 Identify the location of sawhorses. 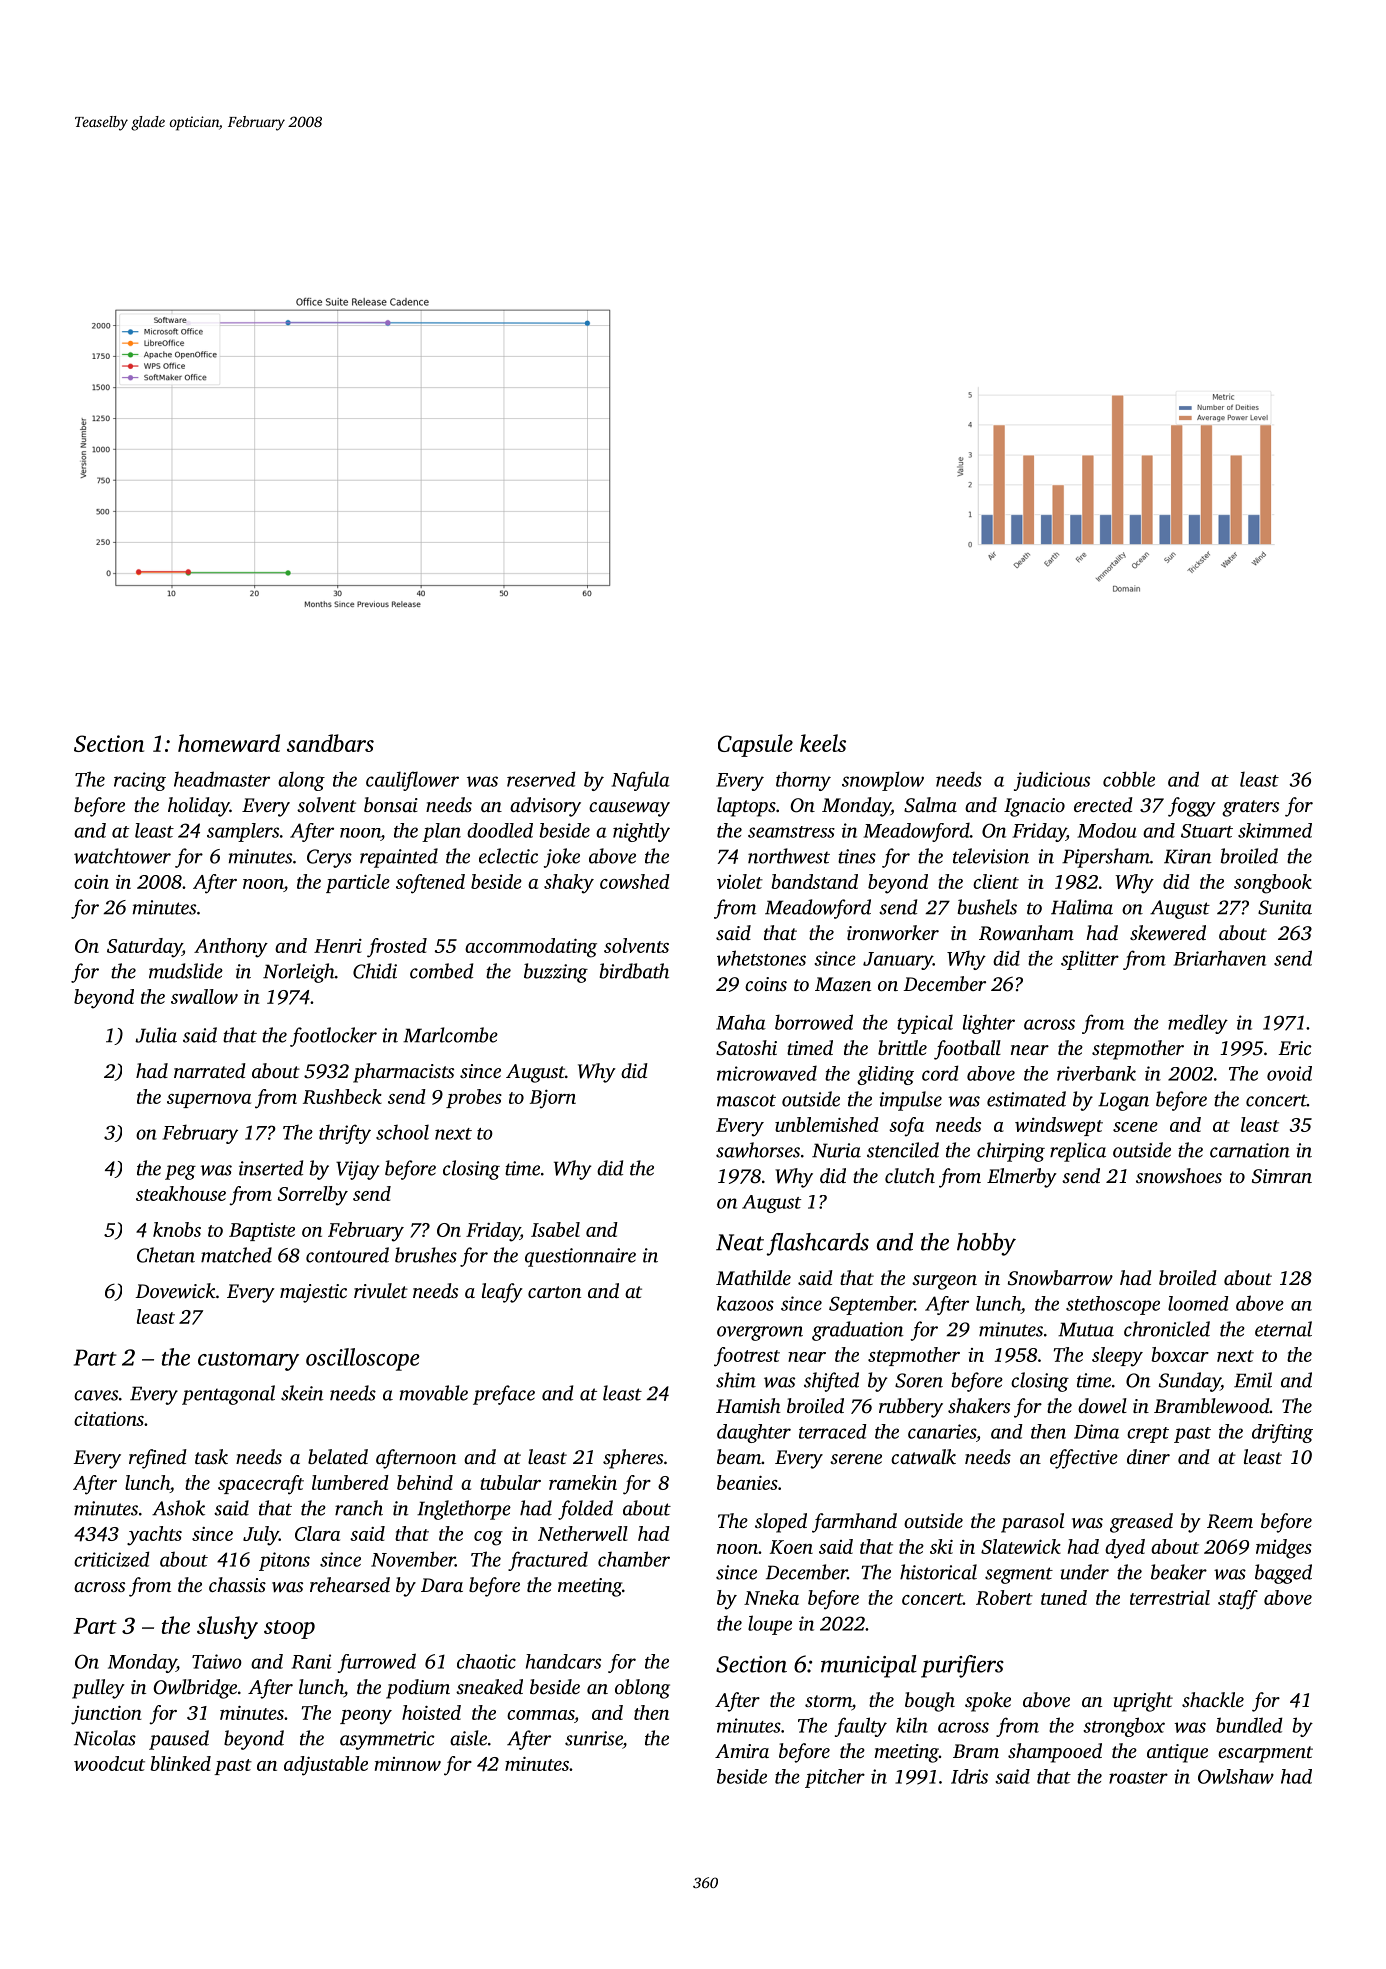
(758, 1150).
